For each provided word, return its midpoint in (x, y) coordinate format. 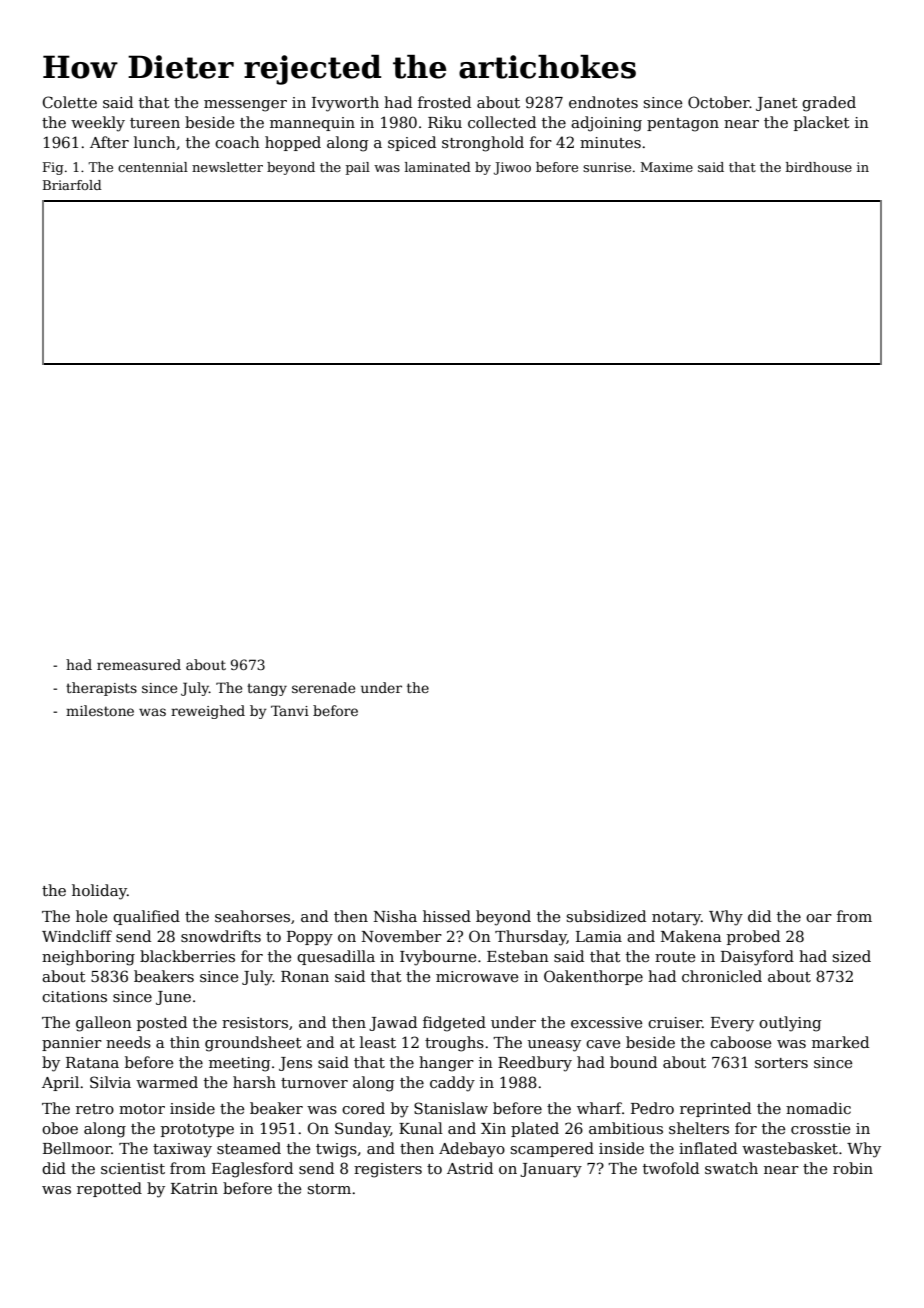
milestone (100, 710)
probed (753, 937)
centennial (153, 167)
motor (142, 1109)
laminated (438, 167)
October (719, 102)
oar (819, 918)
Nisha (395, 916)
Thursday (531, 938)
